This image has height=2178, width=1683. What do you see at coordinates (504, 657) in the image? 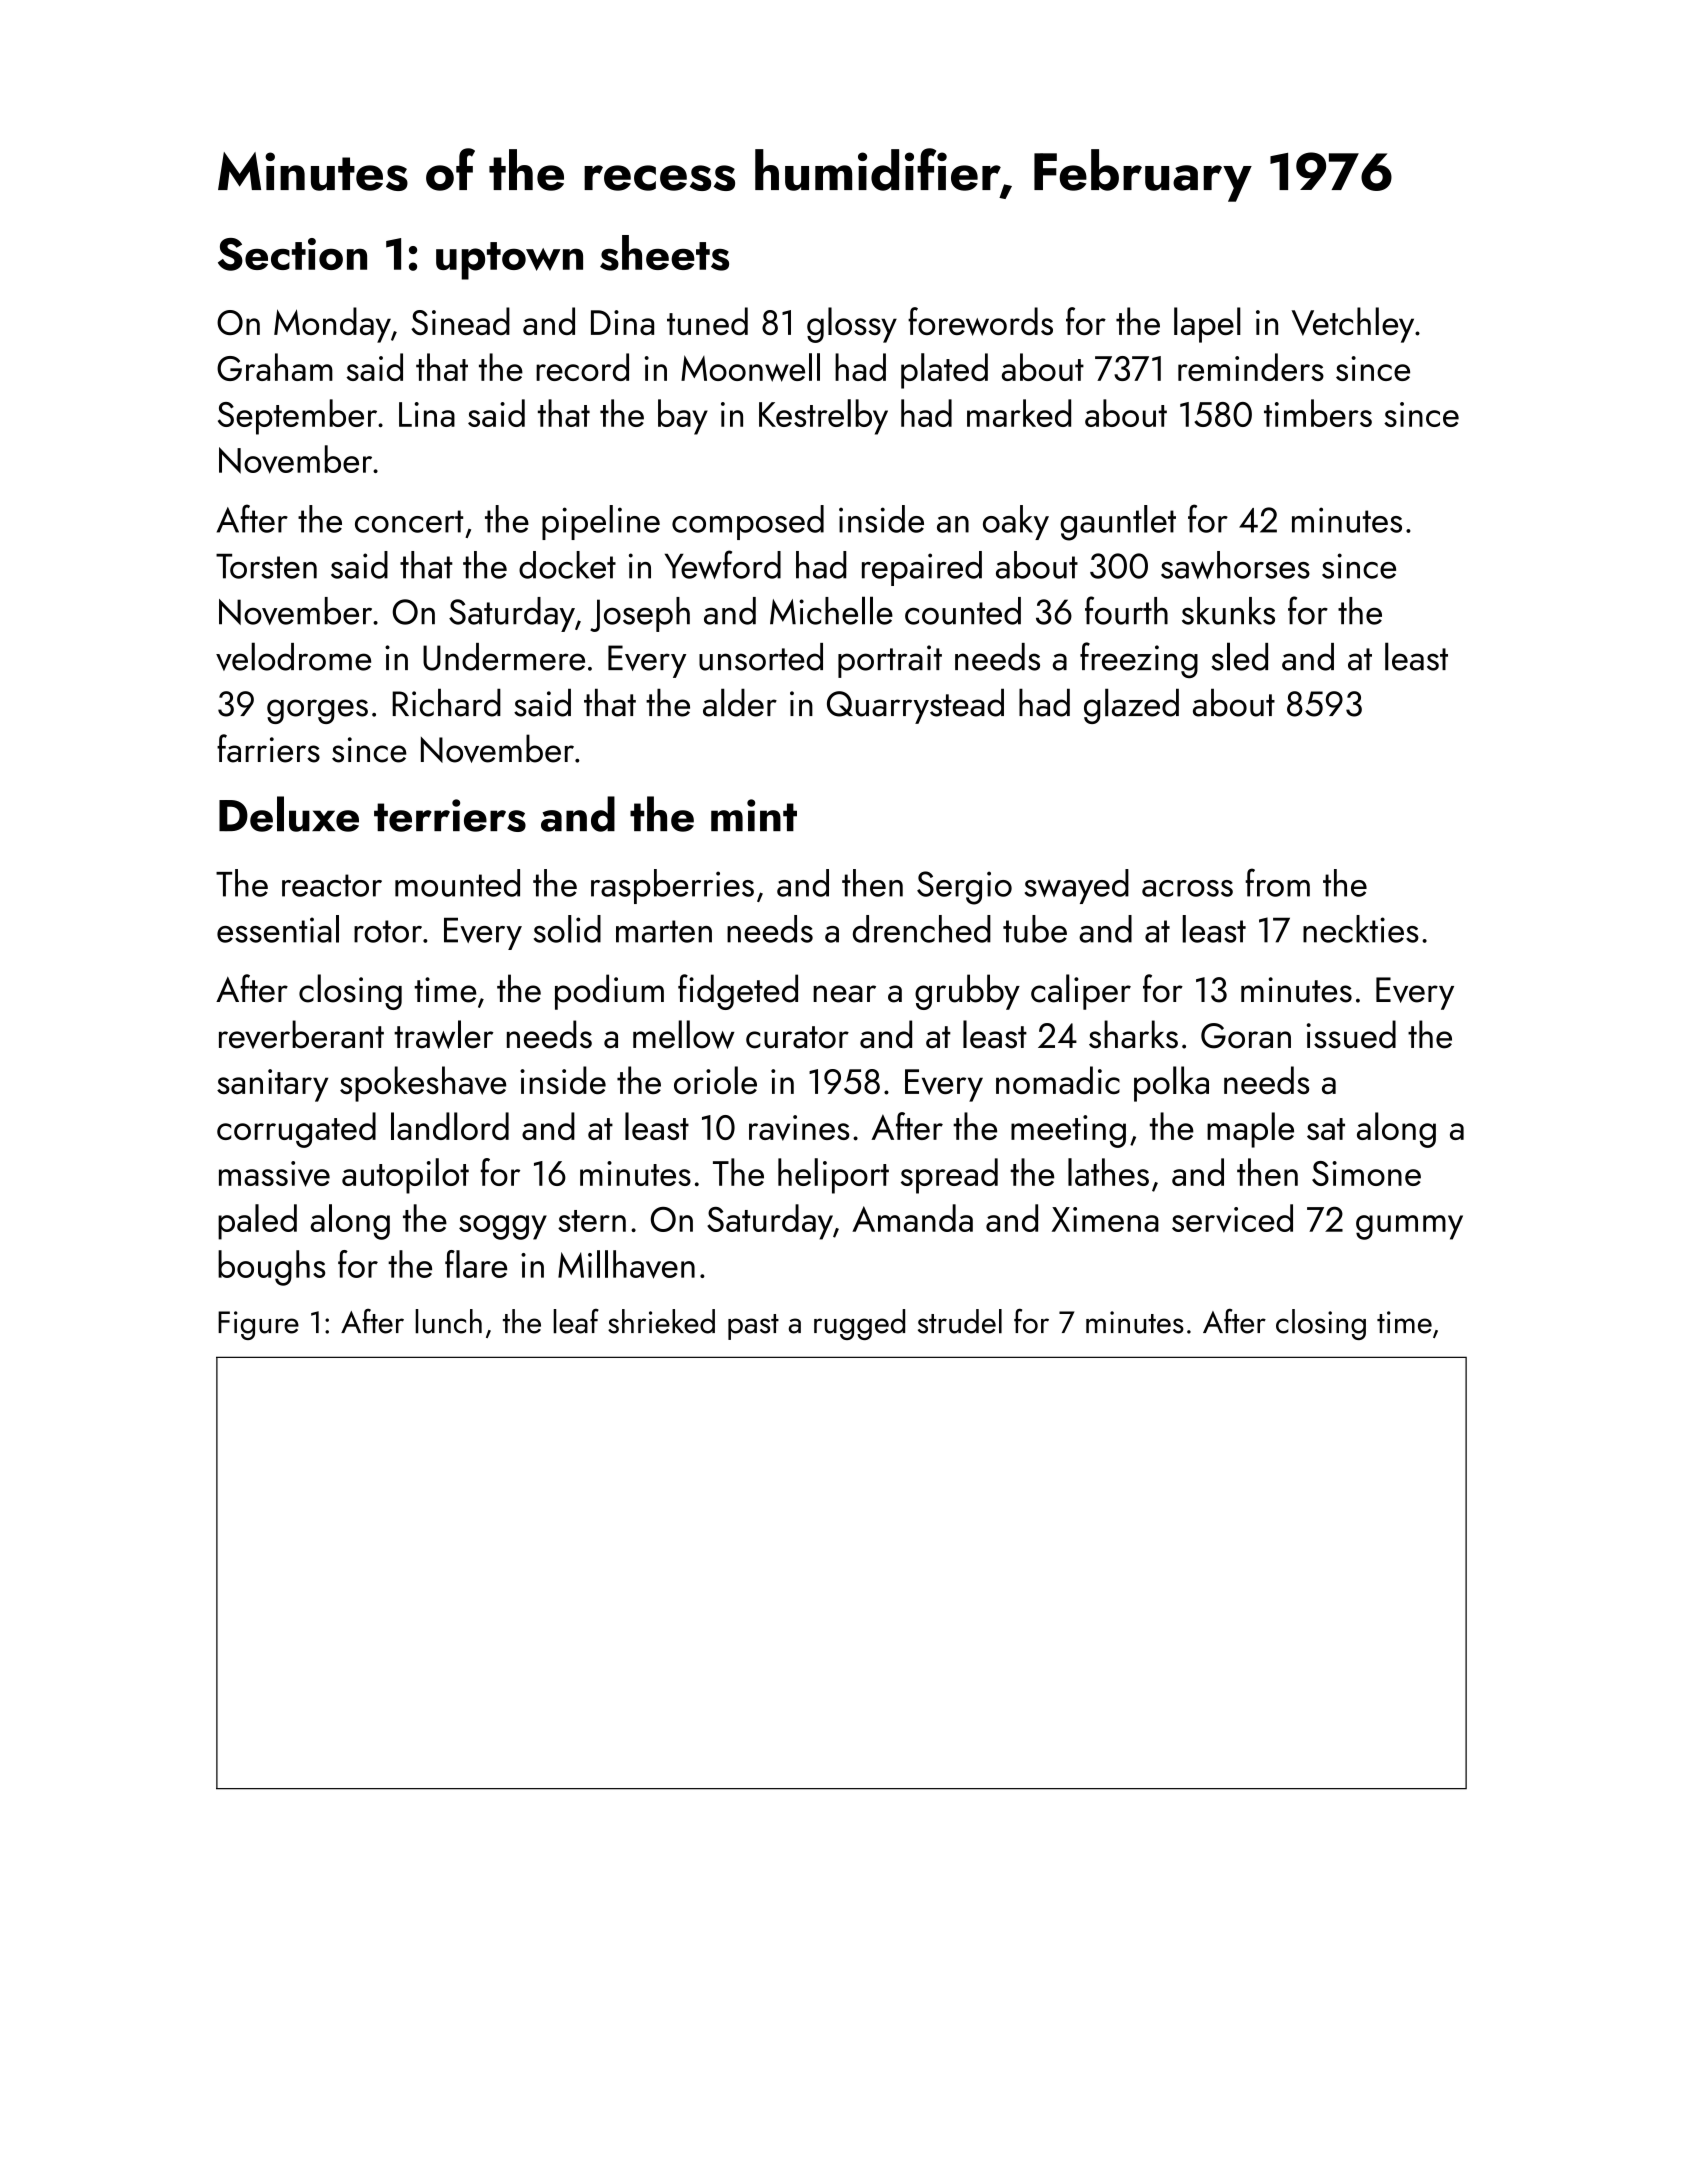
I see `Undermere` at bounding box center [504, 657].
